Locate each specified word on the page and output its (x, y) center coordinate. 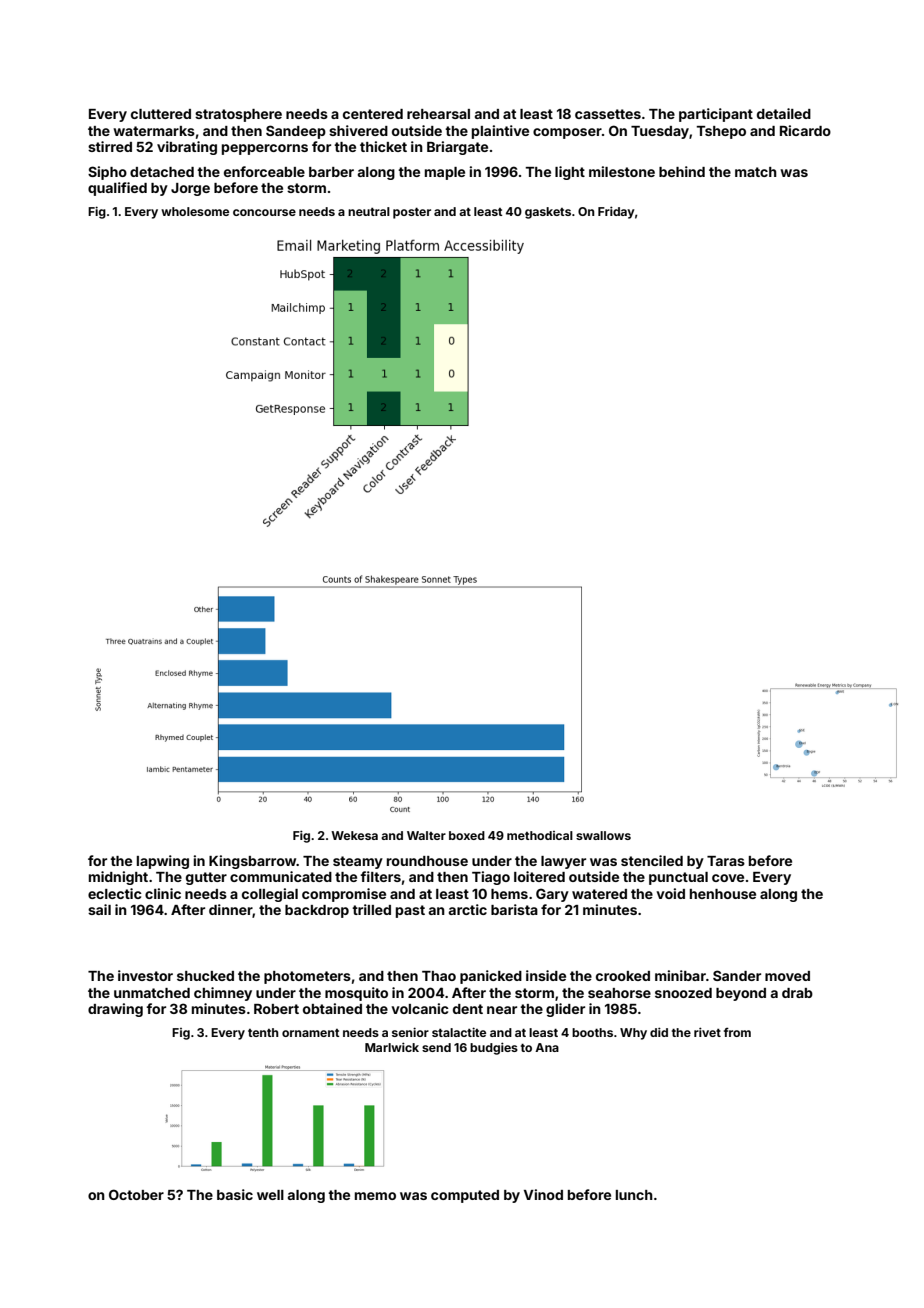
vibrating (187, 148)
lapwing (163, 862)
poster (412, 213)
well (270, 1195)
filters (380, 876)
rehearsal (438, 114)
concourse (264, 212)
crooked (623, 976)
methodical (540, 835)
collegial (270, 895)
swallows (603, 835)
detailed (784, 113)
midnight (118, 878)
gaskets (548, 213)
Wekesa (354, 835)
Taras (726, 861)
